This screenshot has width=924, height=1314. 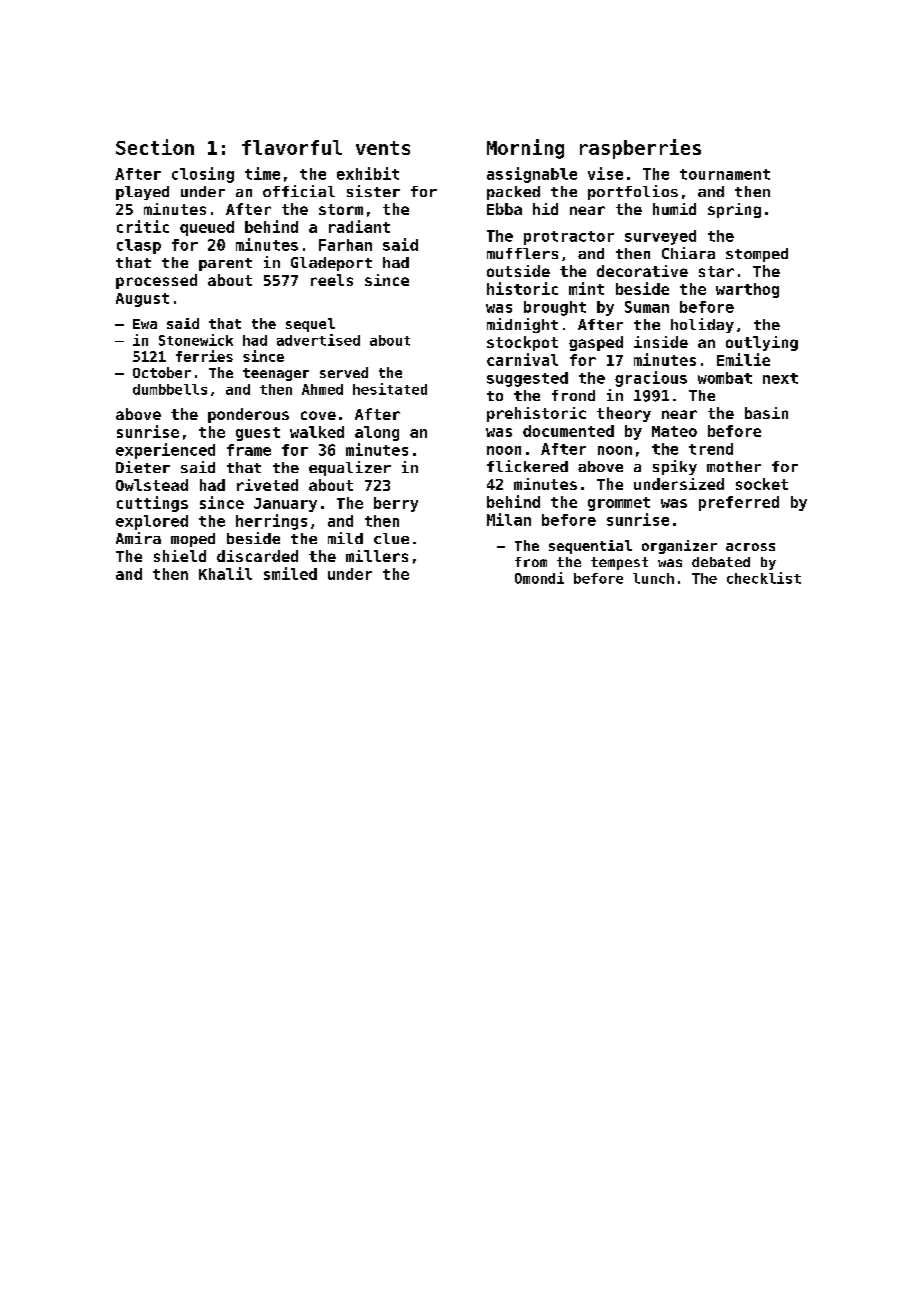 What do you see at coordinates (539, 578) in the screenshot?
I see `Omondi` at bounding box center [539, 578].
